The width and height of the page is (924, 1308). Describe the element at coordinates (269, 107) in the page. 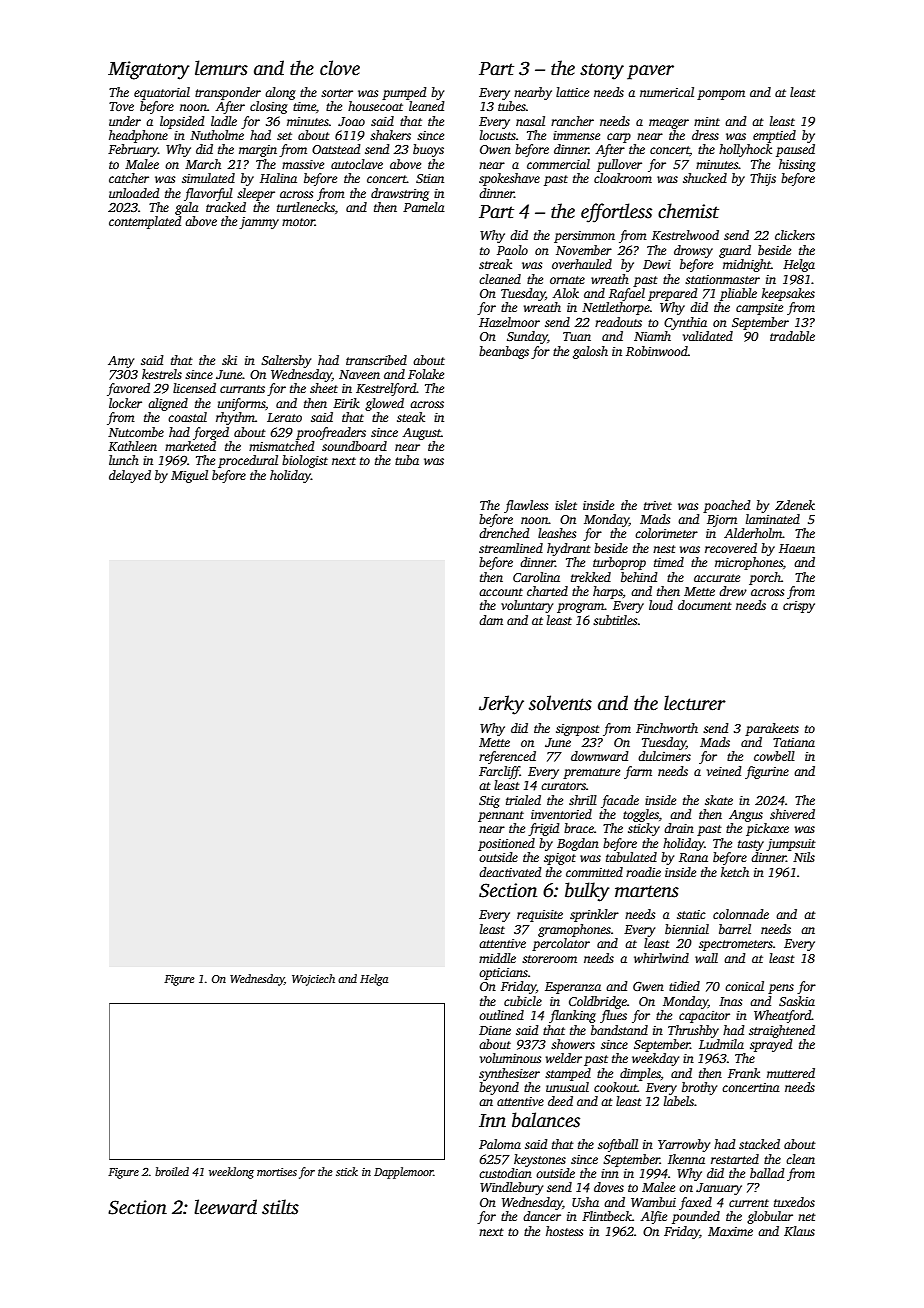

I see `closing` at that location.
